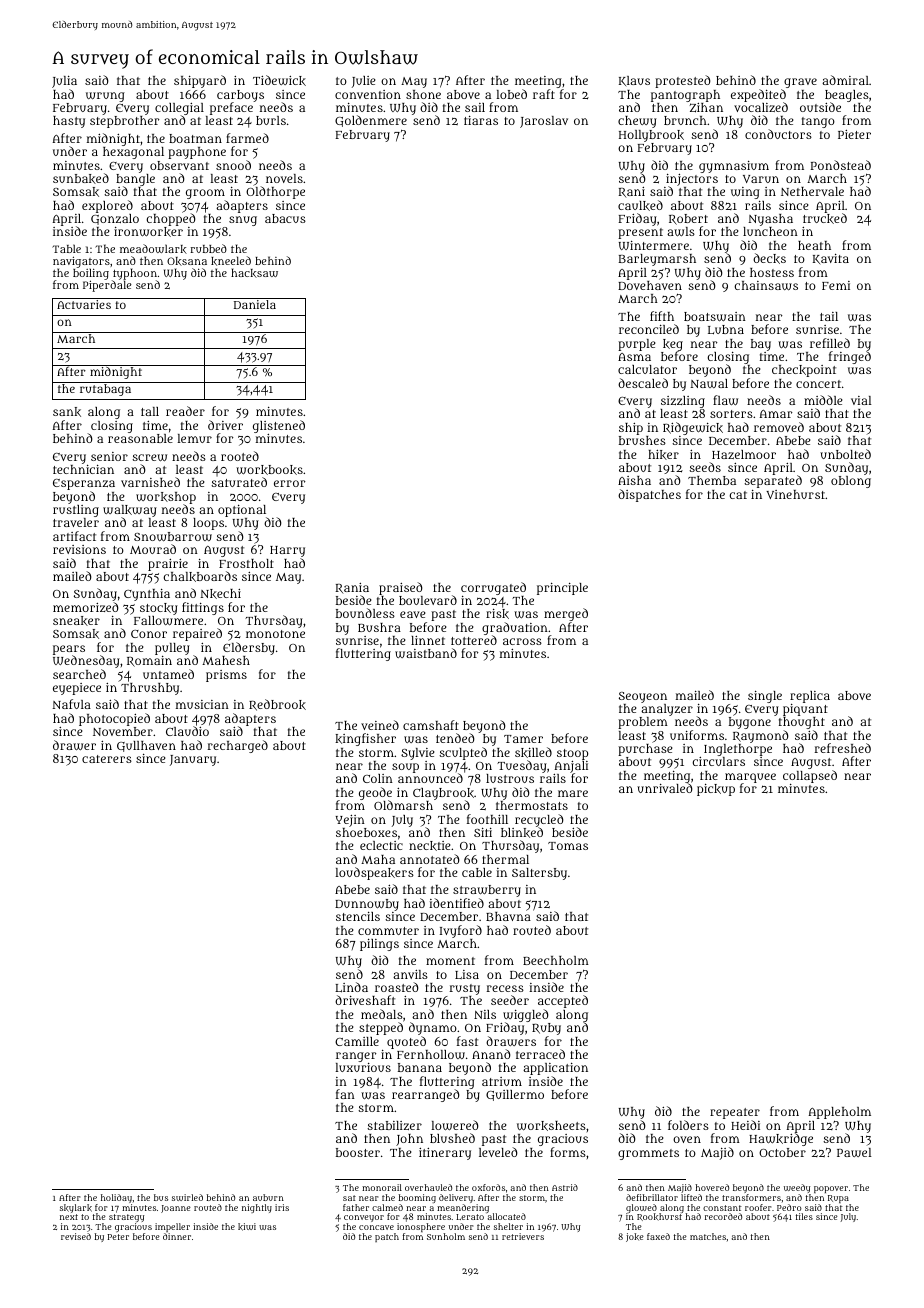 The height and width of the screenshot is (1308, 924). I want to click on lobed, so click(511, 94).
